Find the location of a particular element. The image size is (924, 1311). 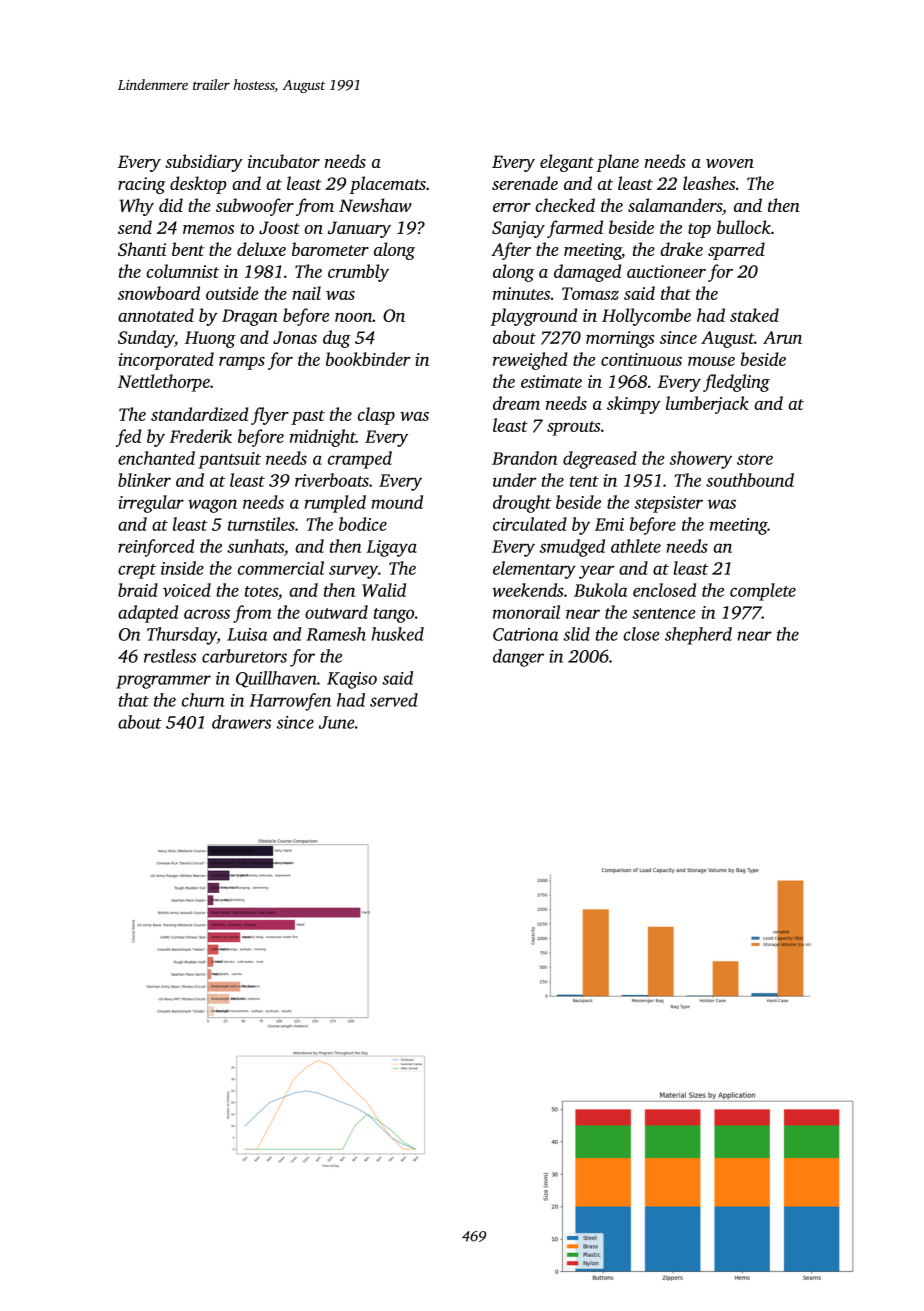

desktop is located at coordinates (198, 185).
